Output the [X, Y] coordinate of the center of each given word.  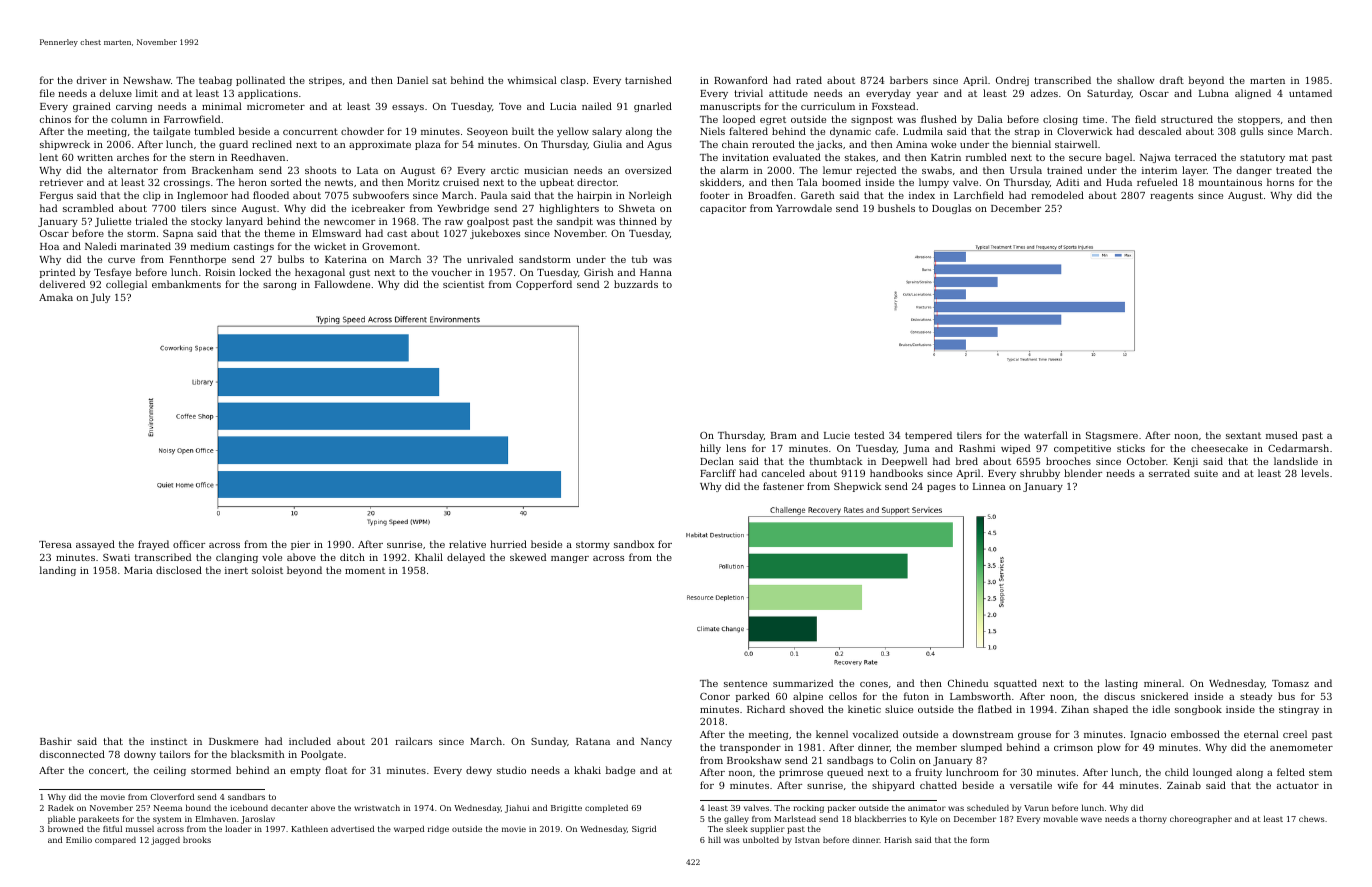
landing [58, 571]
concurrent [310, 131]
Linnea [989, 486]
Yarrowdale [804, 208]
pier [300, 545]
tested [869, 435]
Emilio [79, 840]
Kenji [1186, 462]
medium [210, 246]
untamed [1310, 93]
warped [409, 830]
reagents [1171, 196]
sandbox [634, 544]
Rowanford [741, 80]
